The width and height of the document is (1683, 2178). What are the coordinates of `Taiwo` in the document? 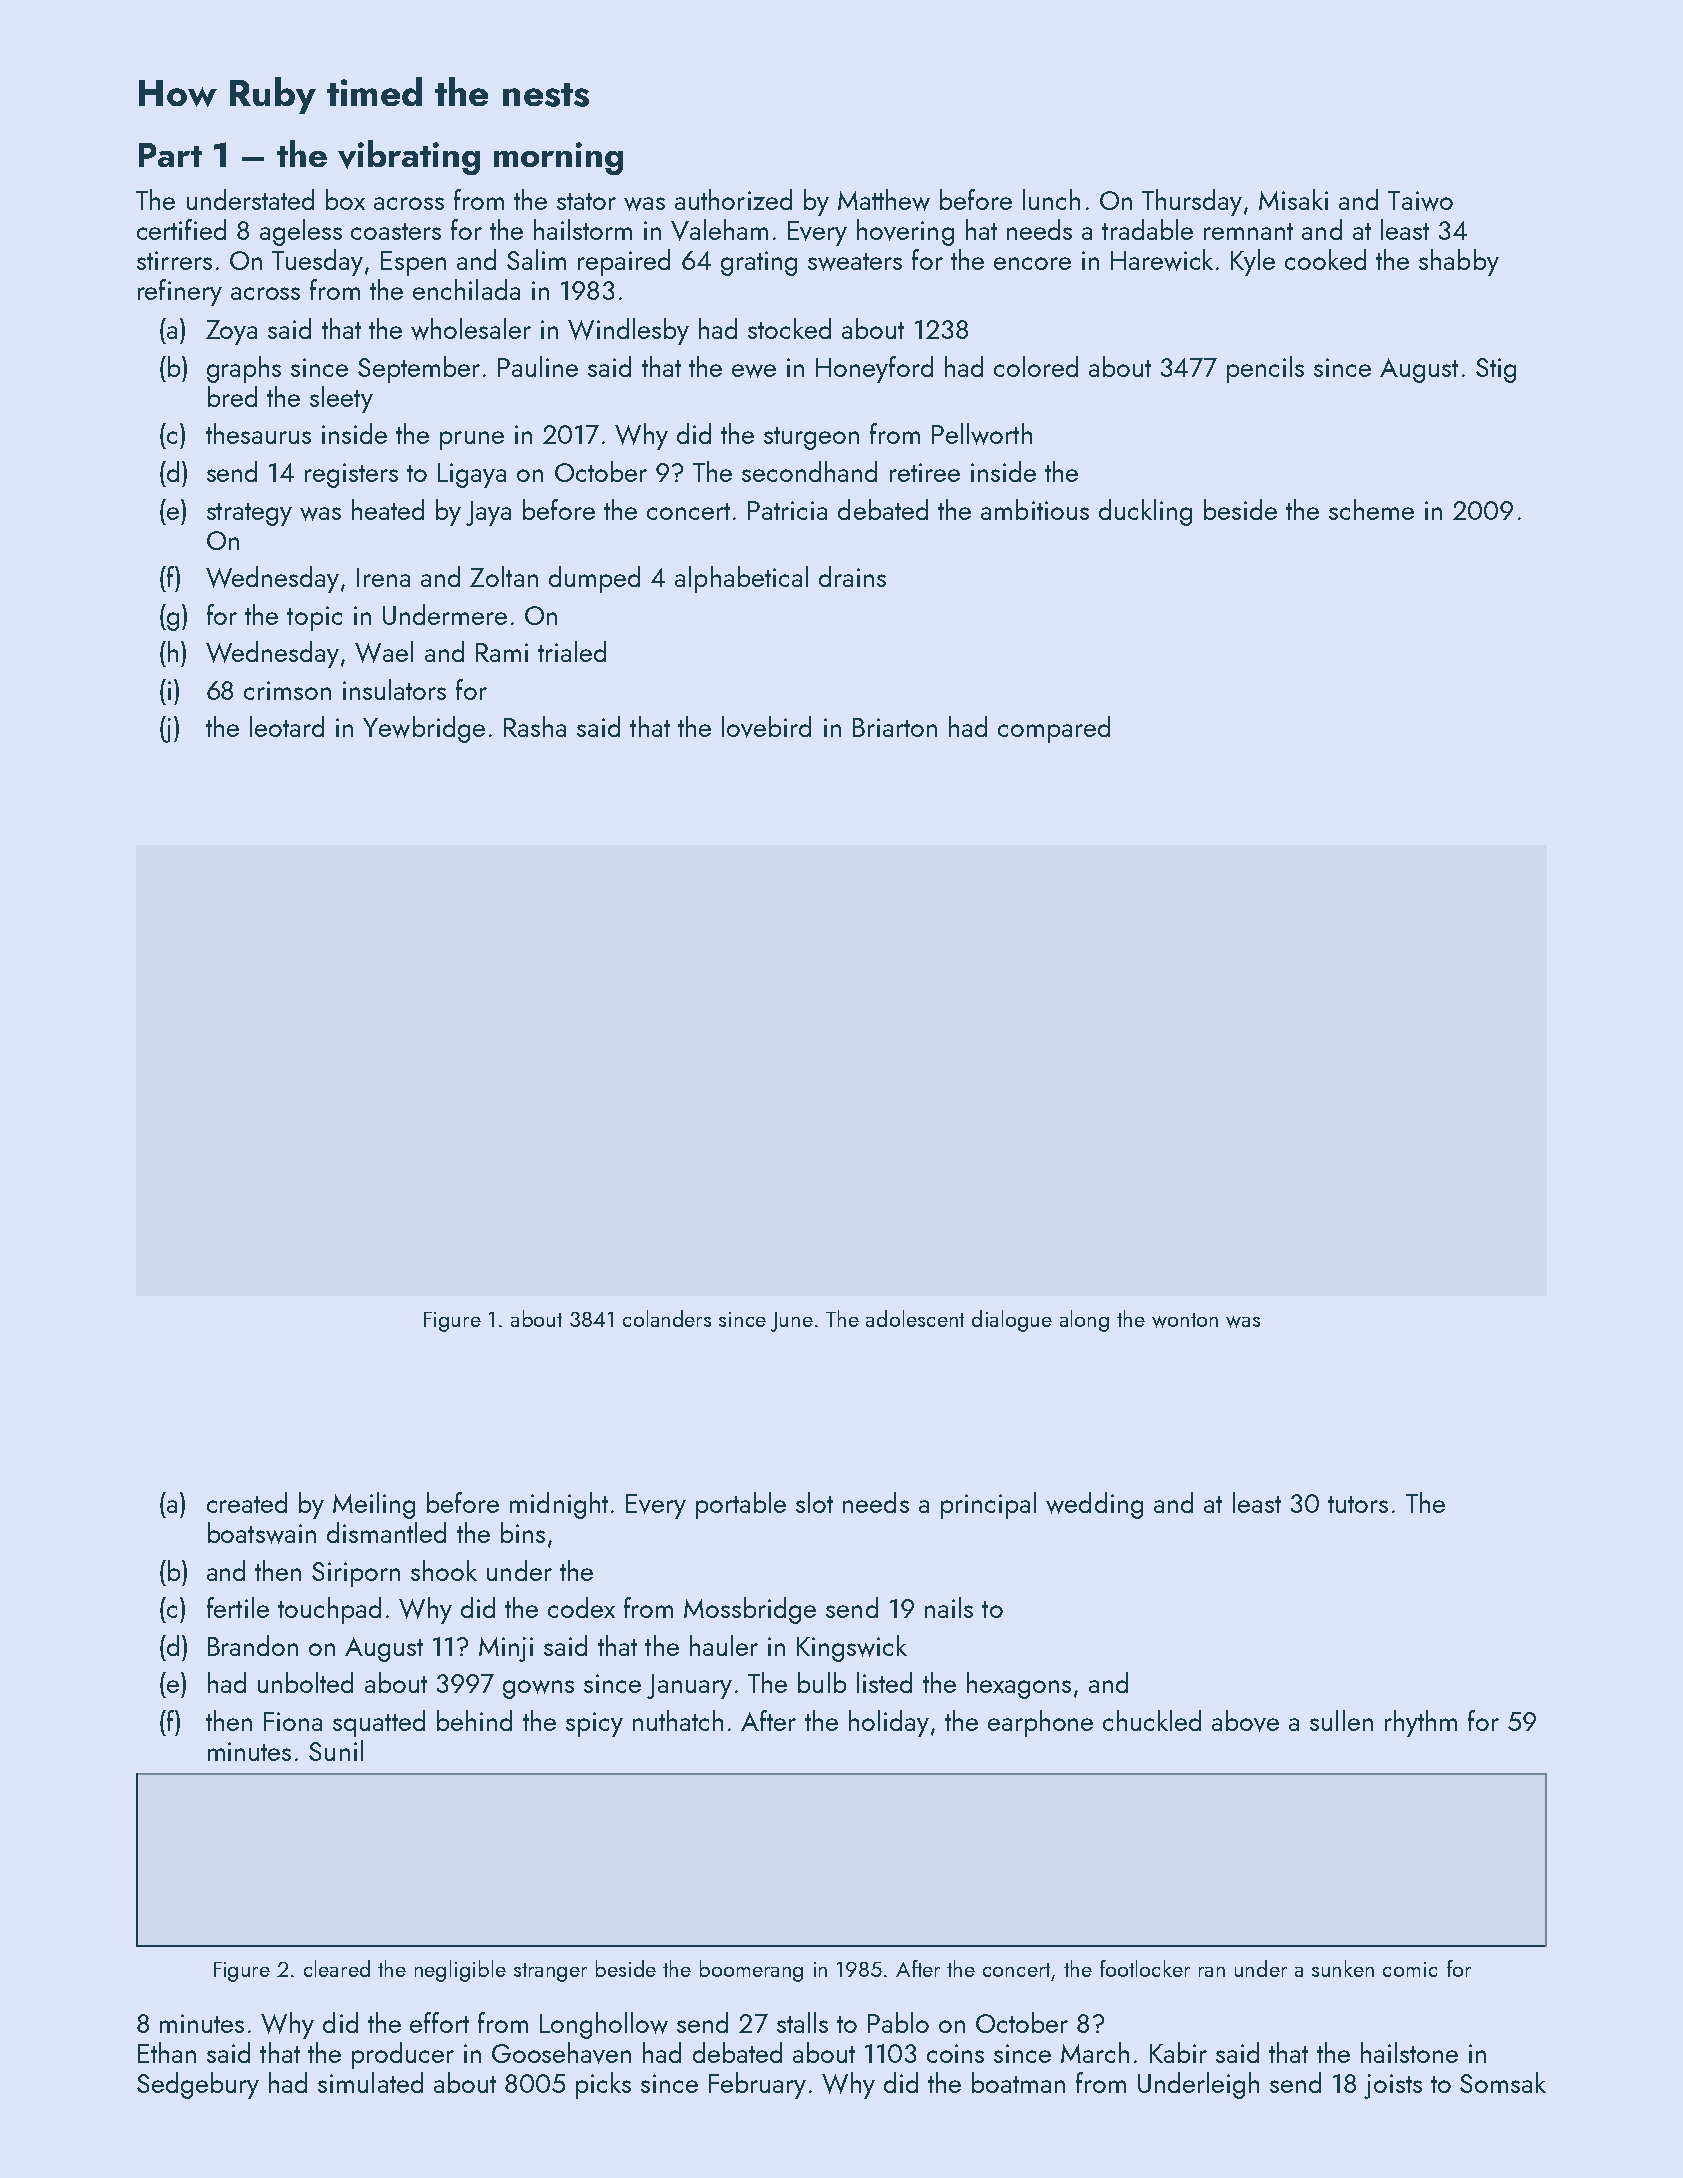 It's located at (1420, 201).
